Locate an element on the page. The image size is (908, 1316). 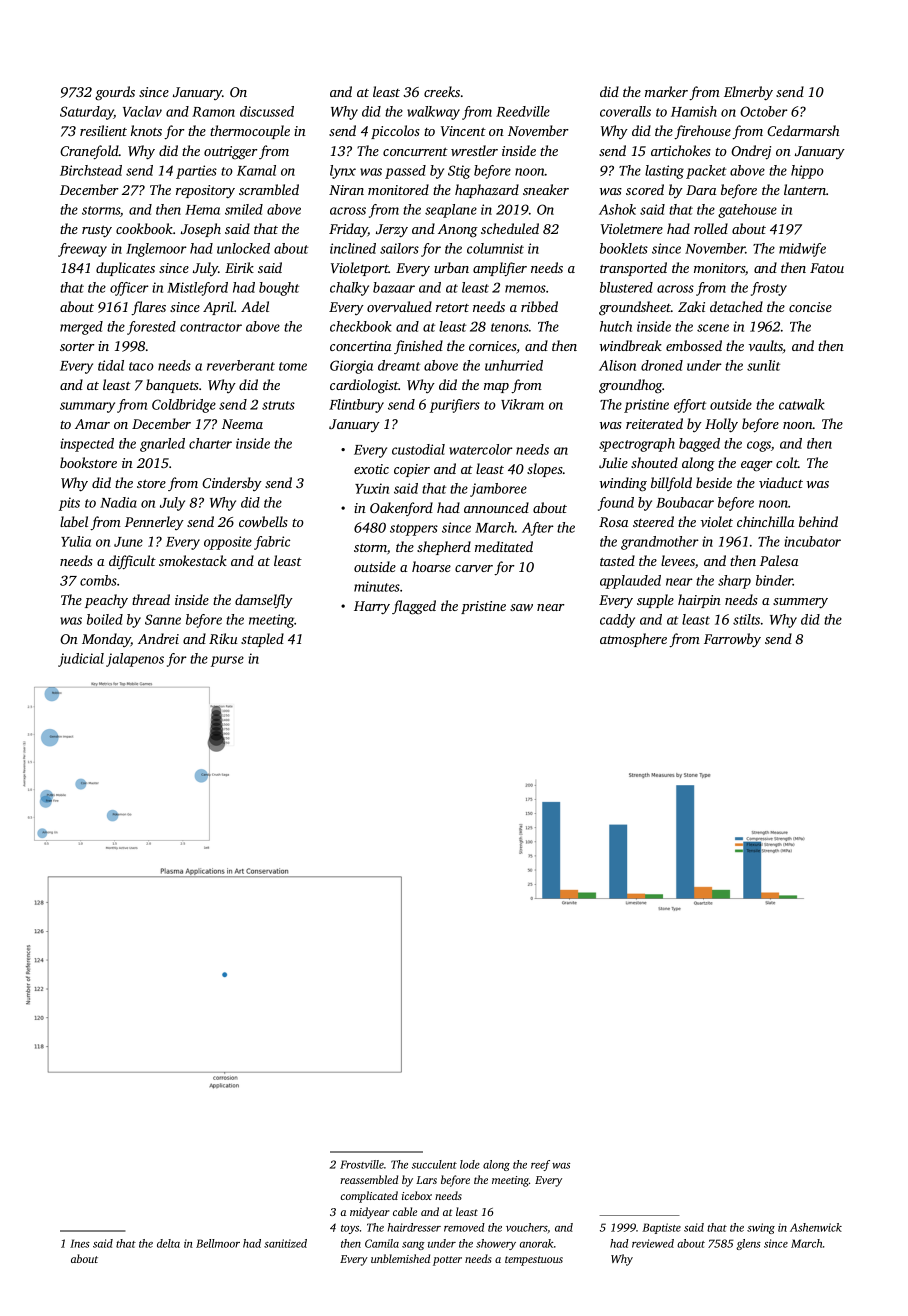
Elmerby is located at coordinates (748, 93).
